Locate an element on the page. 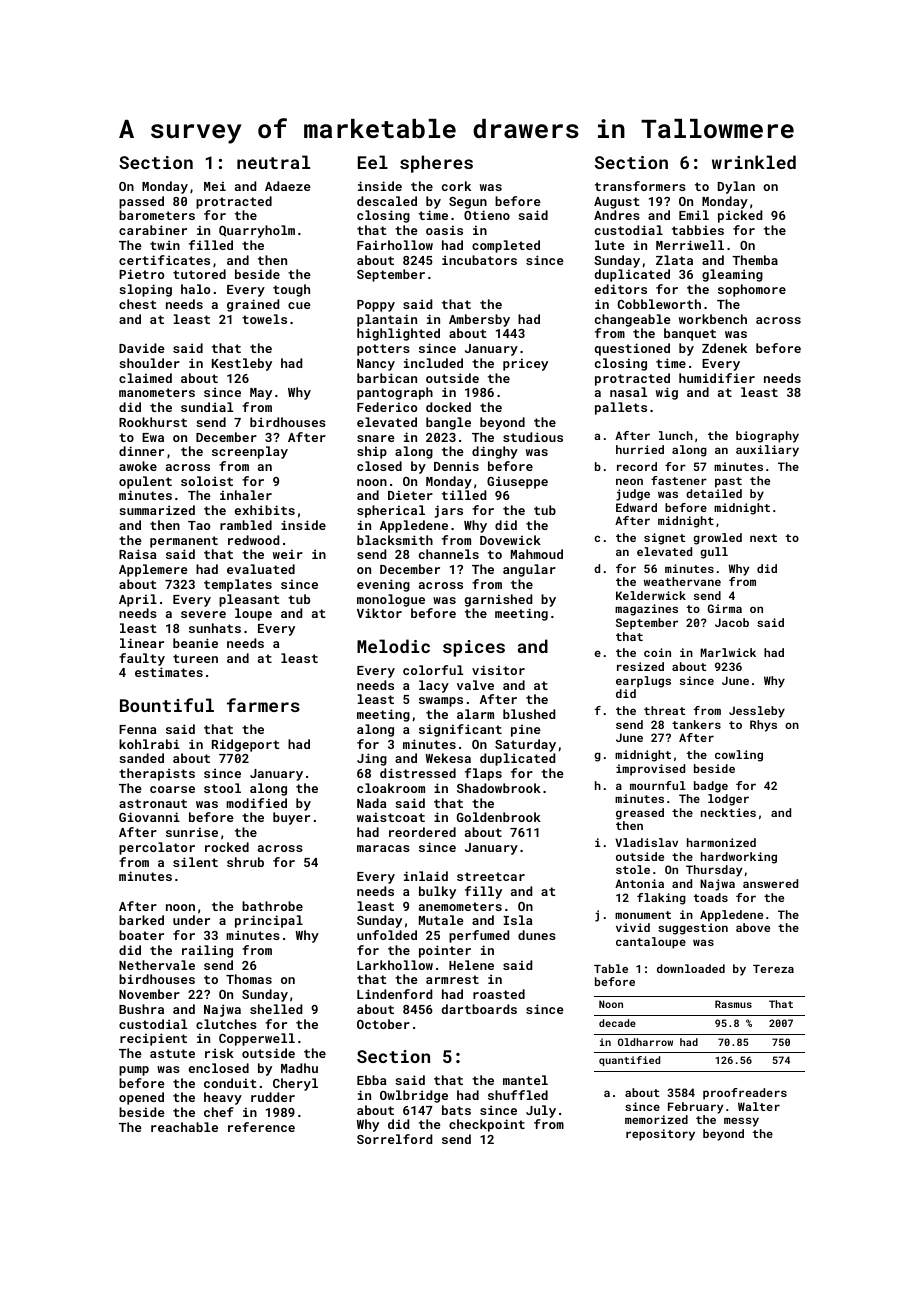 Image resolution: width=924 pixels, height=1308 pixels. cowling is located at coordinates (739, 756).
